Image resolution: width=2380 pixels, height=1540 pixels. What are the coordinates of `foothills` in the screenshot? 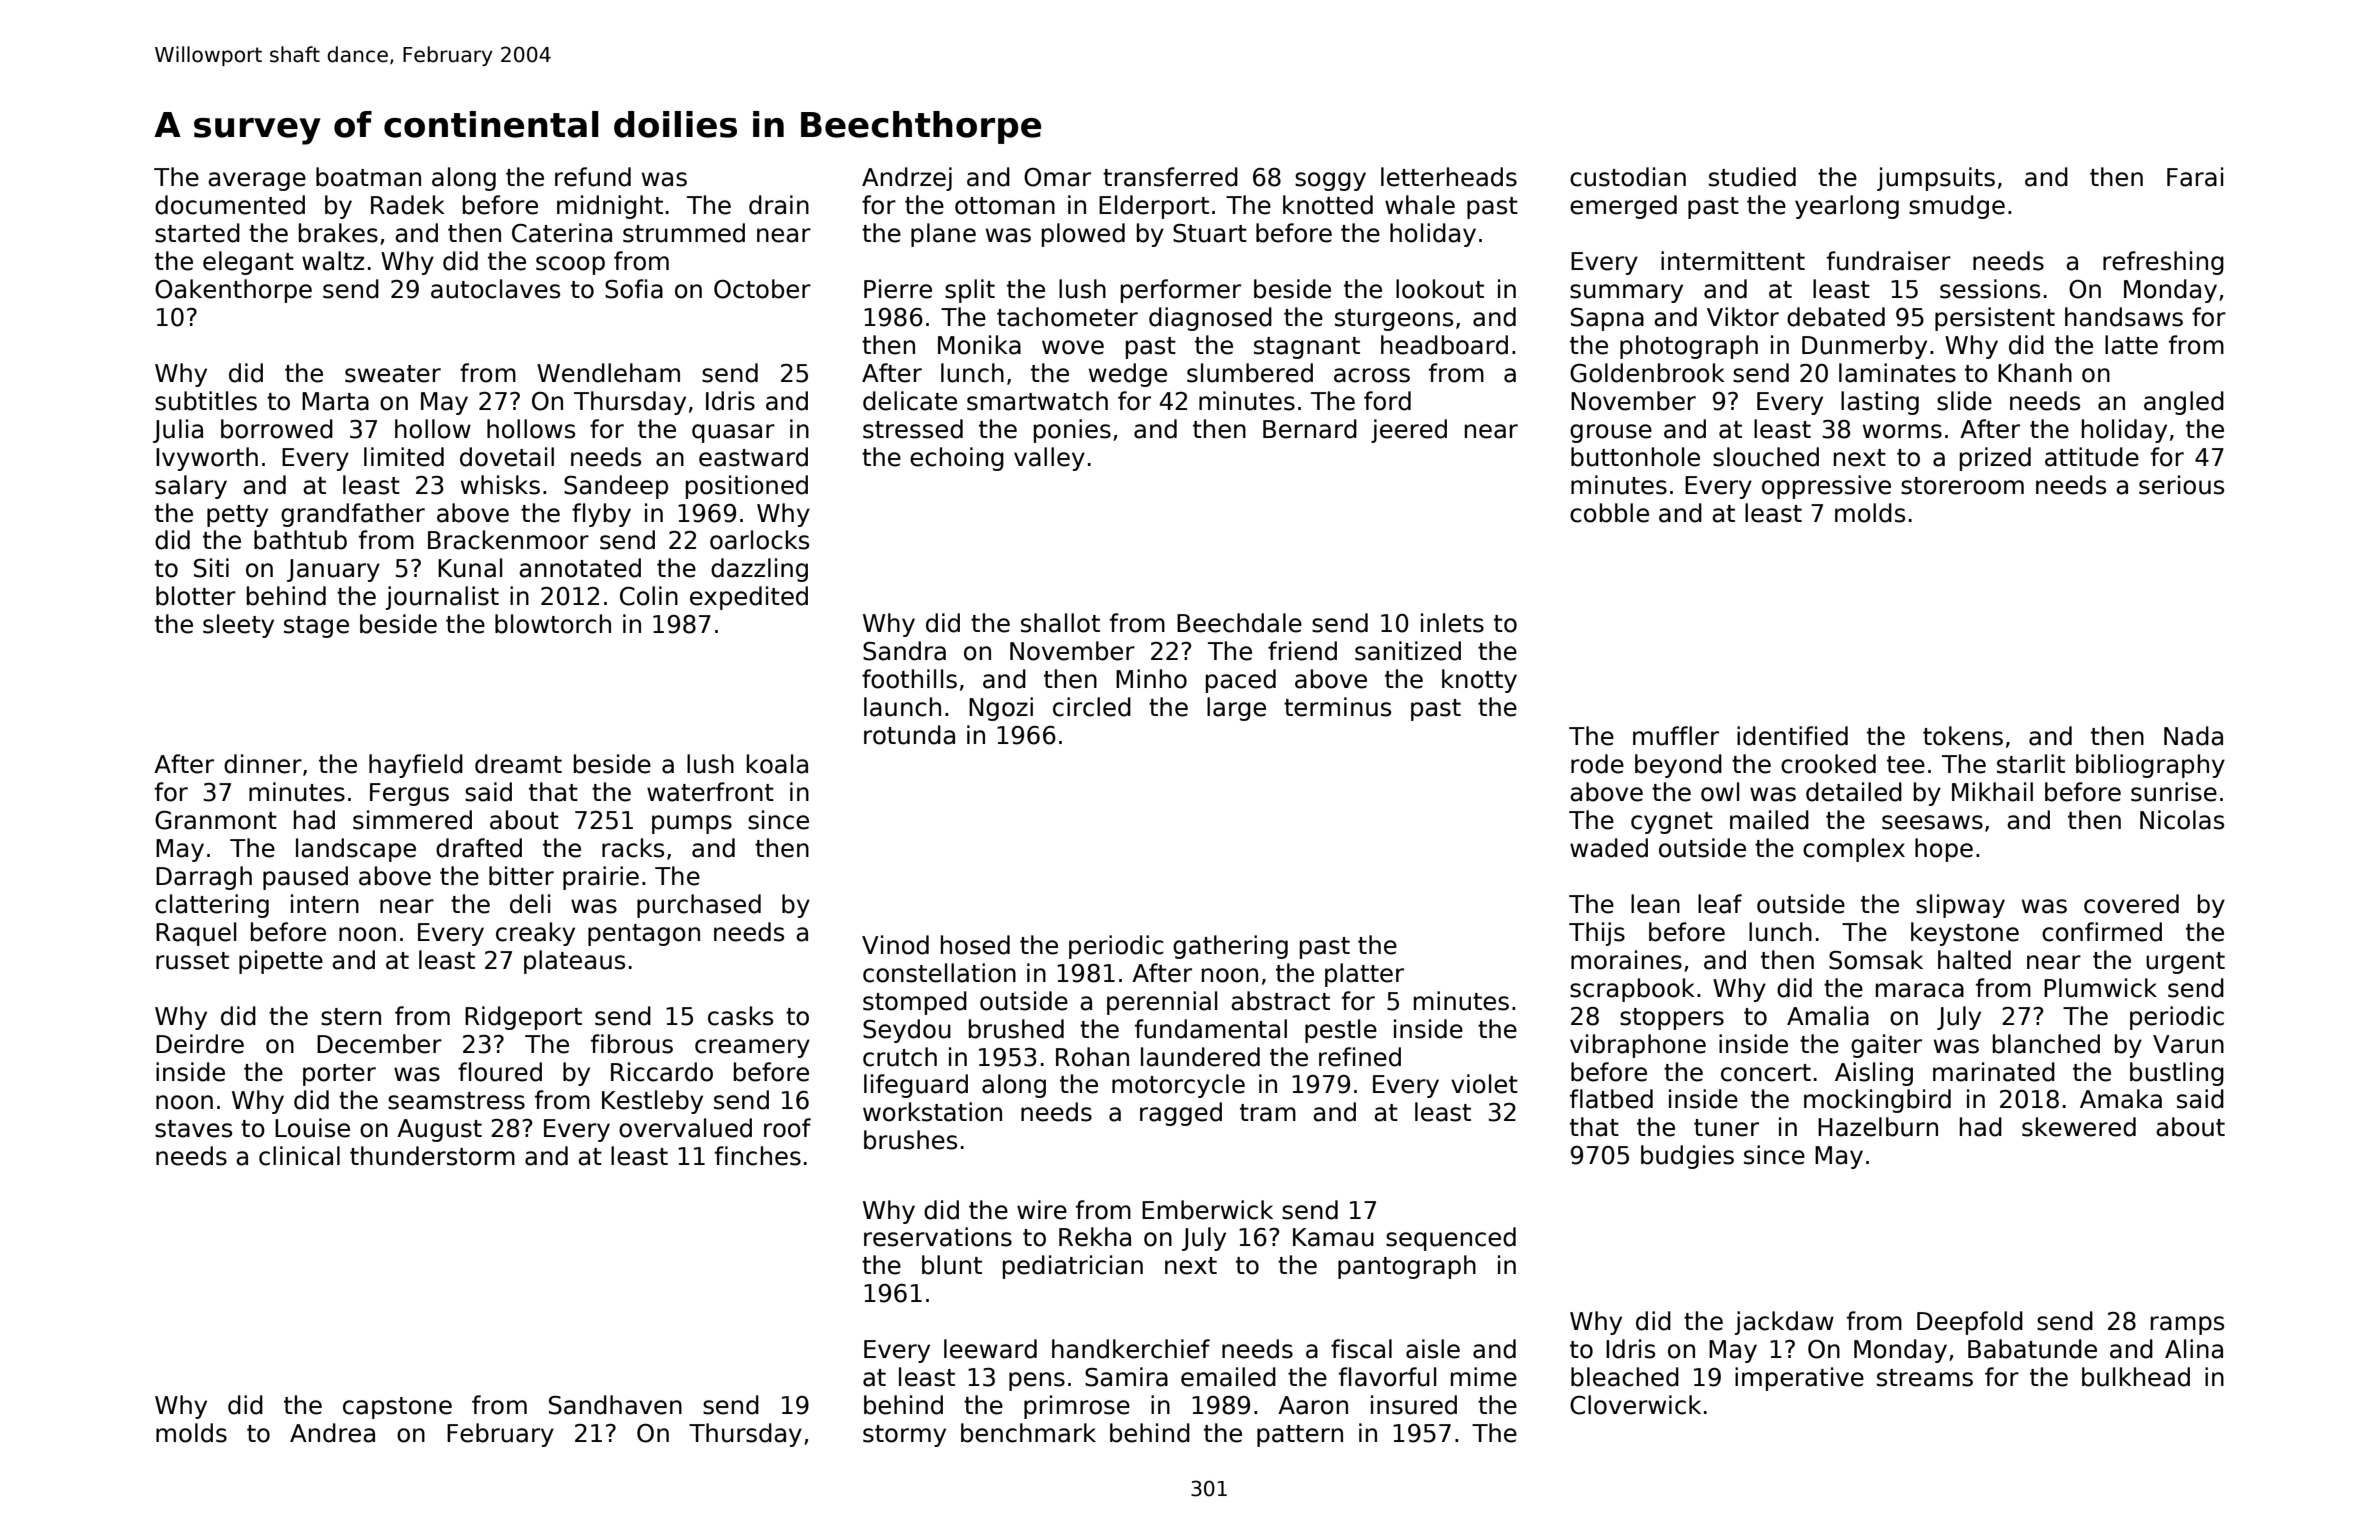 It's located at (909, 679).
